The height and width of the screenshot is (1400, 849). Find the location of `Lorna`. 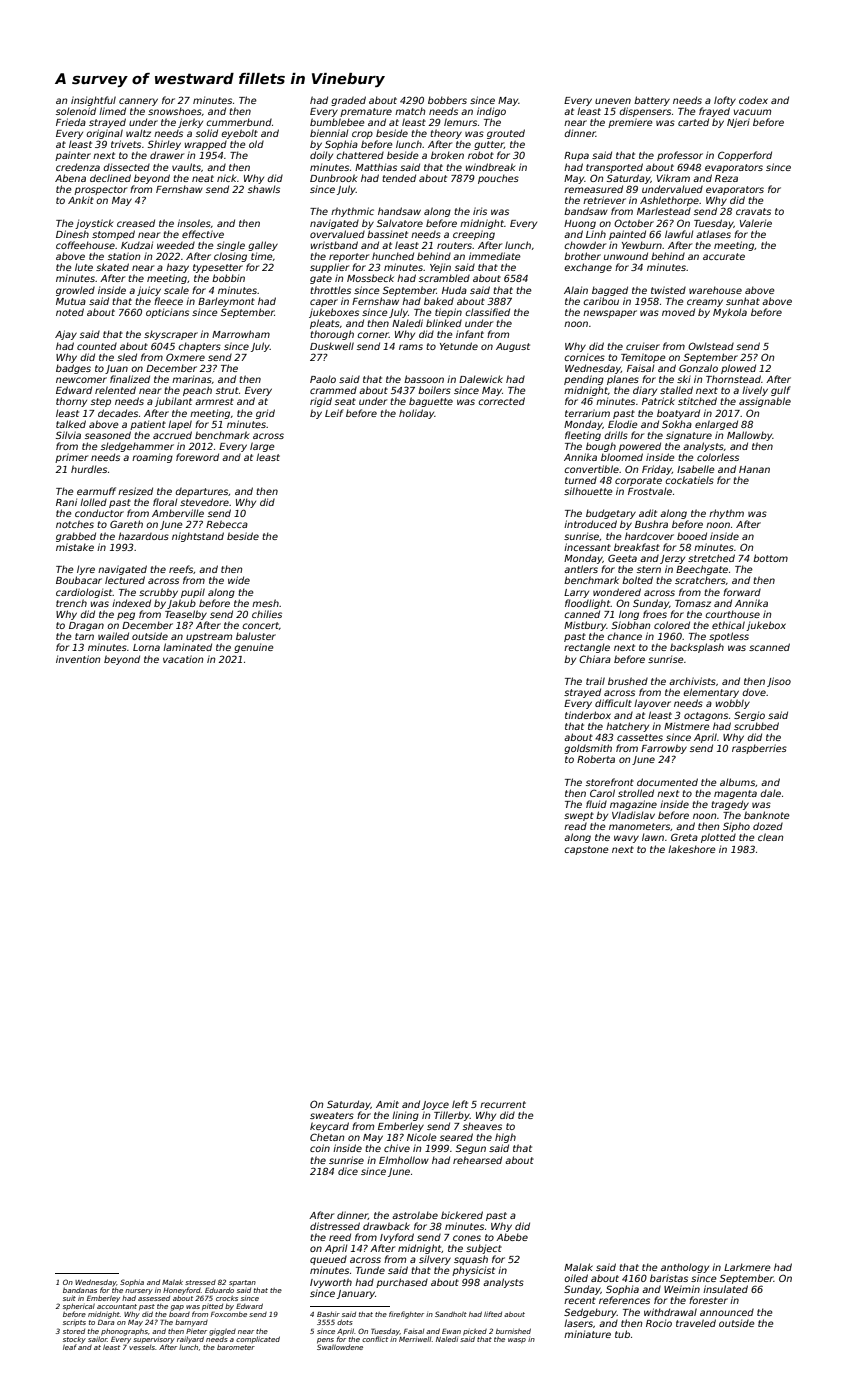

Lorna is located at coordinates (146, 647).
